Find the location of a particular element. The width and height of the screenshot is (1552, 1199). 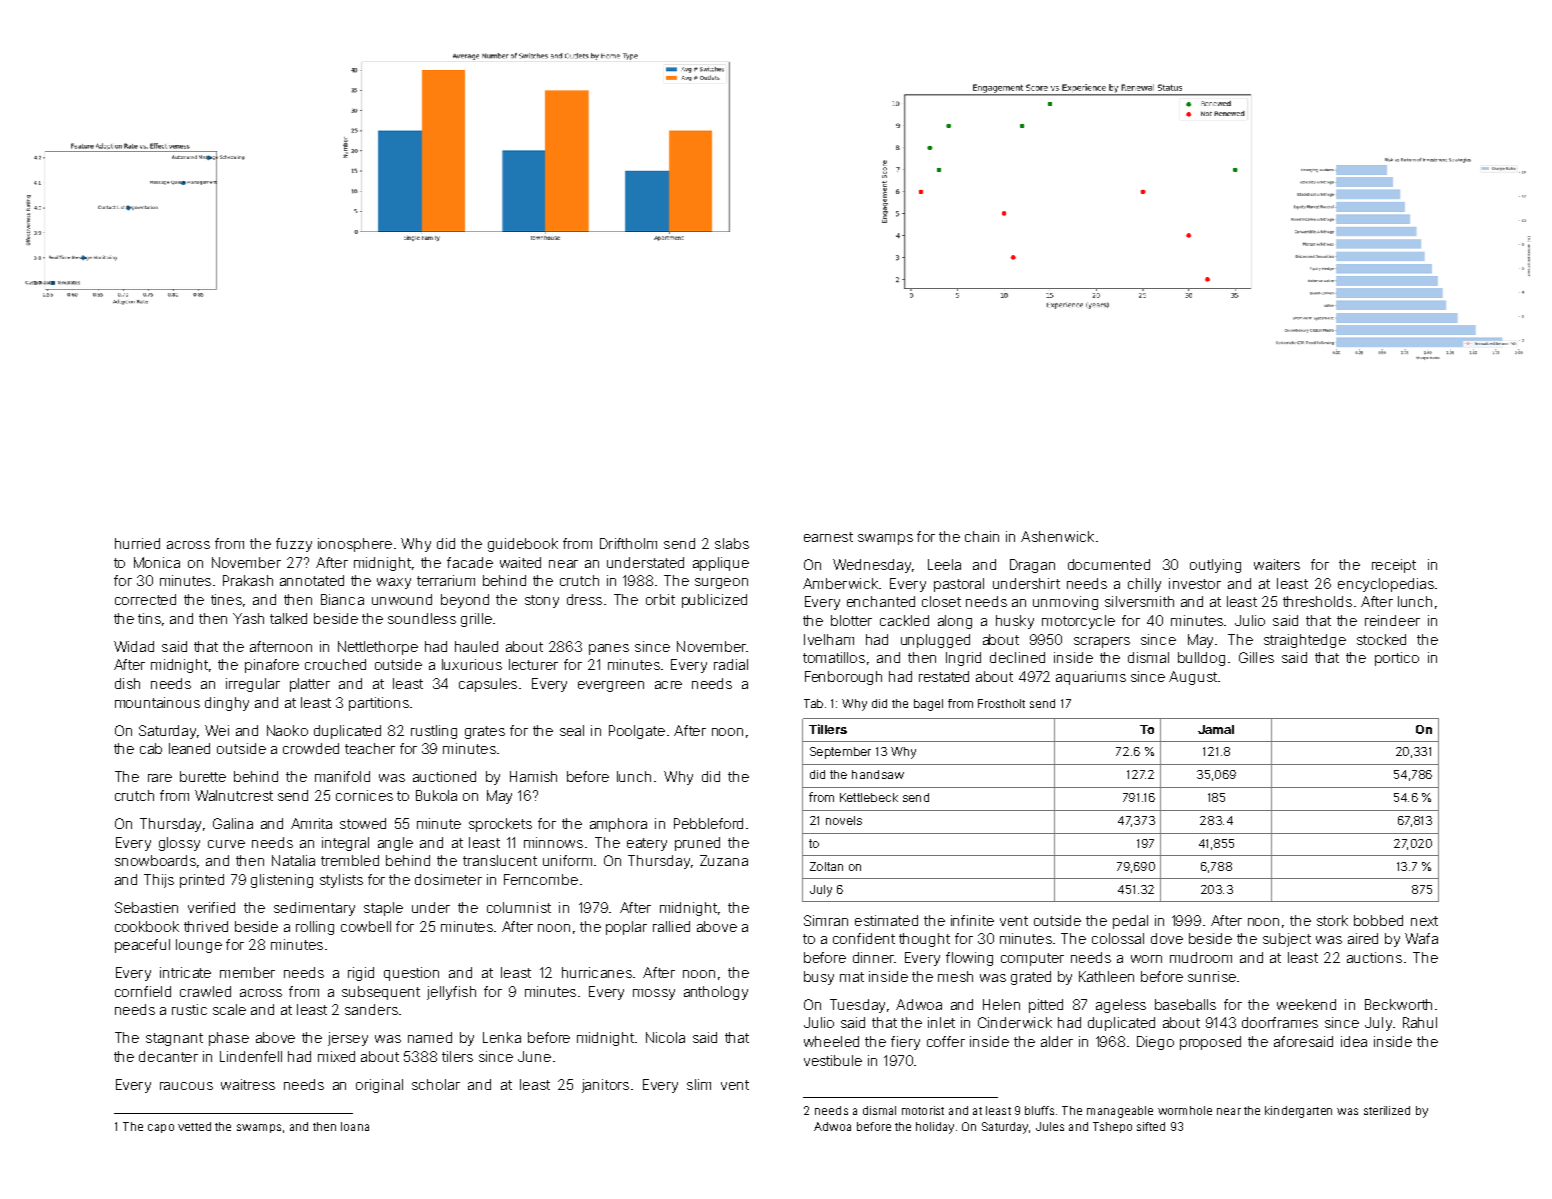

fuzzy is located at coordinates (294, 545).
